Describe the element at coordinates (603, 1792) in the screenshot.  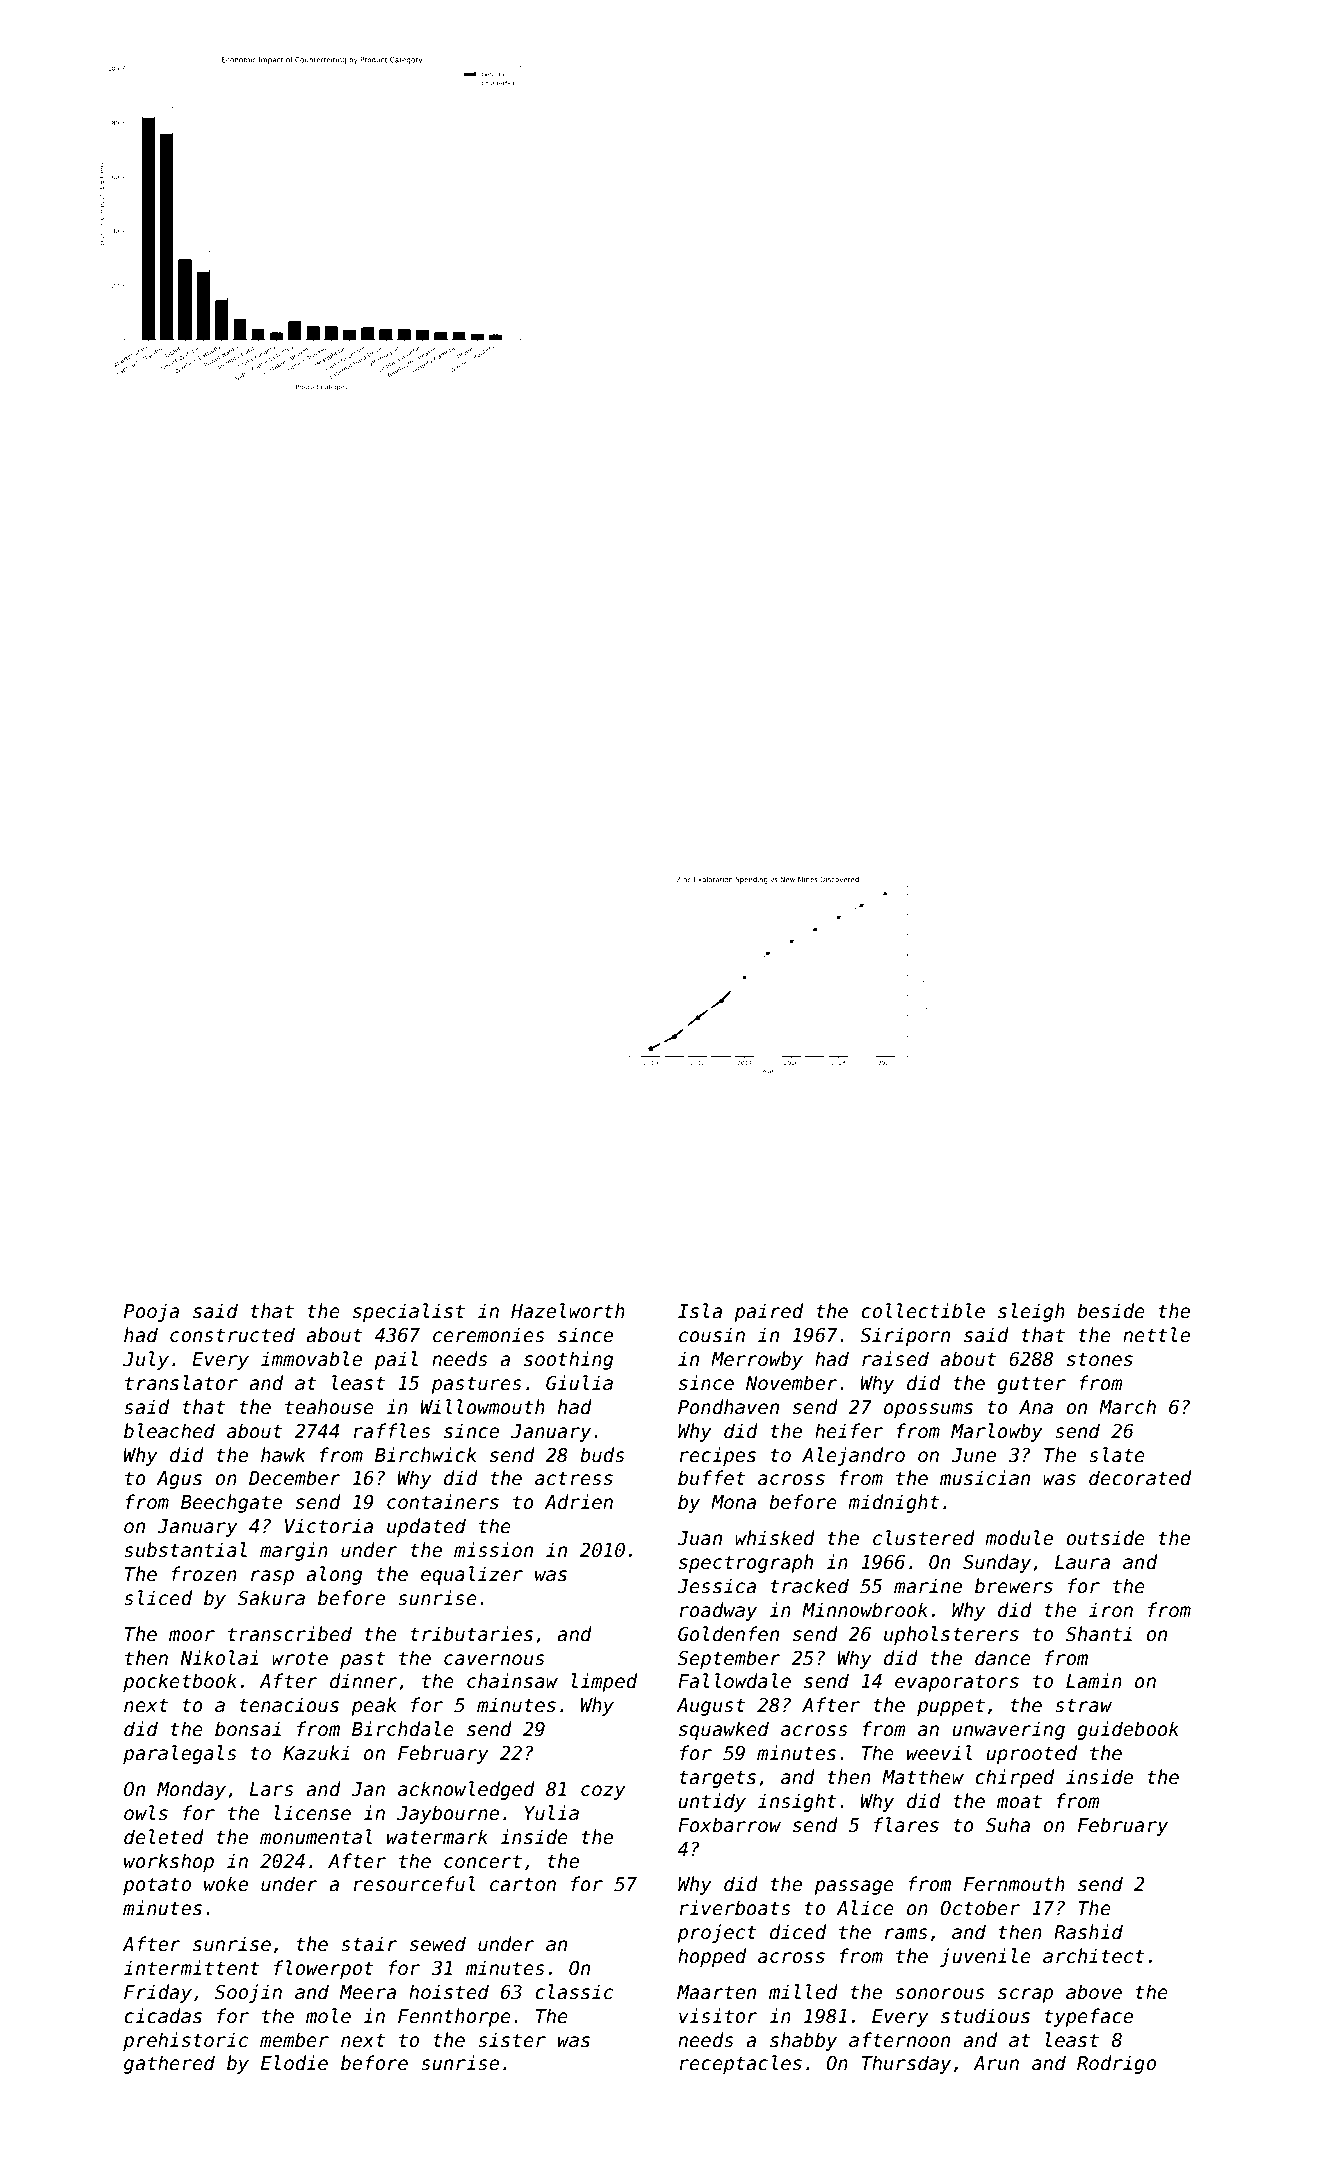
I see `cozy` at that location.
